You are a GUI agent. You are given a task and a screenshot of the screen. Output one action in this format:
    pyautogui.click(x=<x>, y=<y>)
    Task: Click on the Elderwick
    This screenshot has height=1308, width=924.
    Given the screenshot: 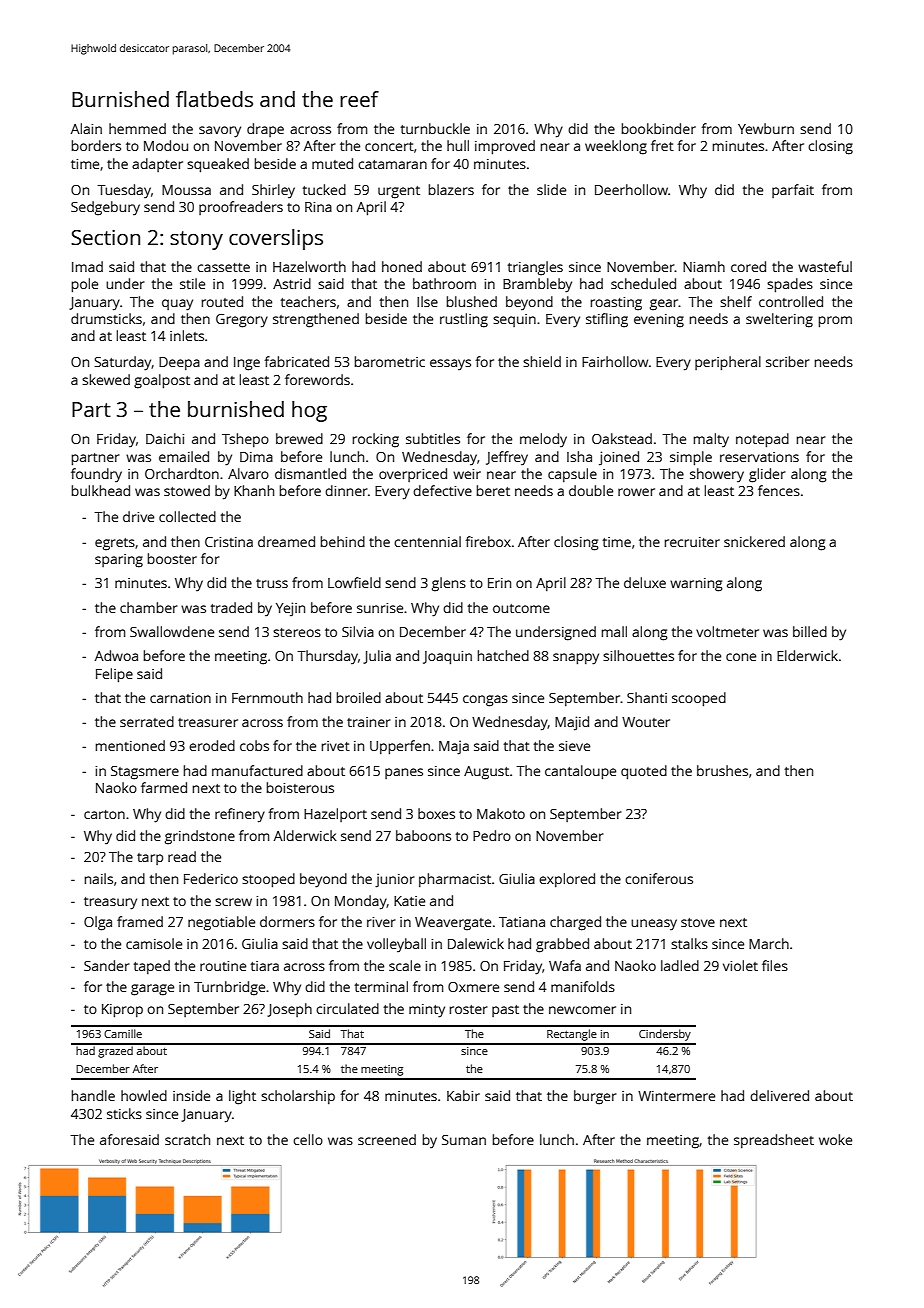 What is the action you would take?
    pyautogui.click(x=807, y=655)
